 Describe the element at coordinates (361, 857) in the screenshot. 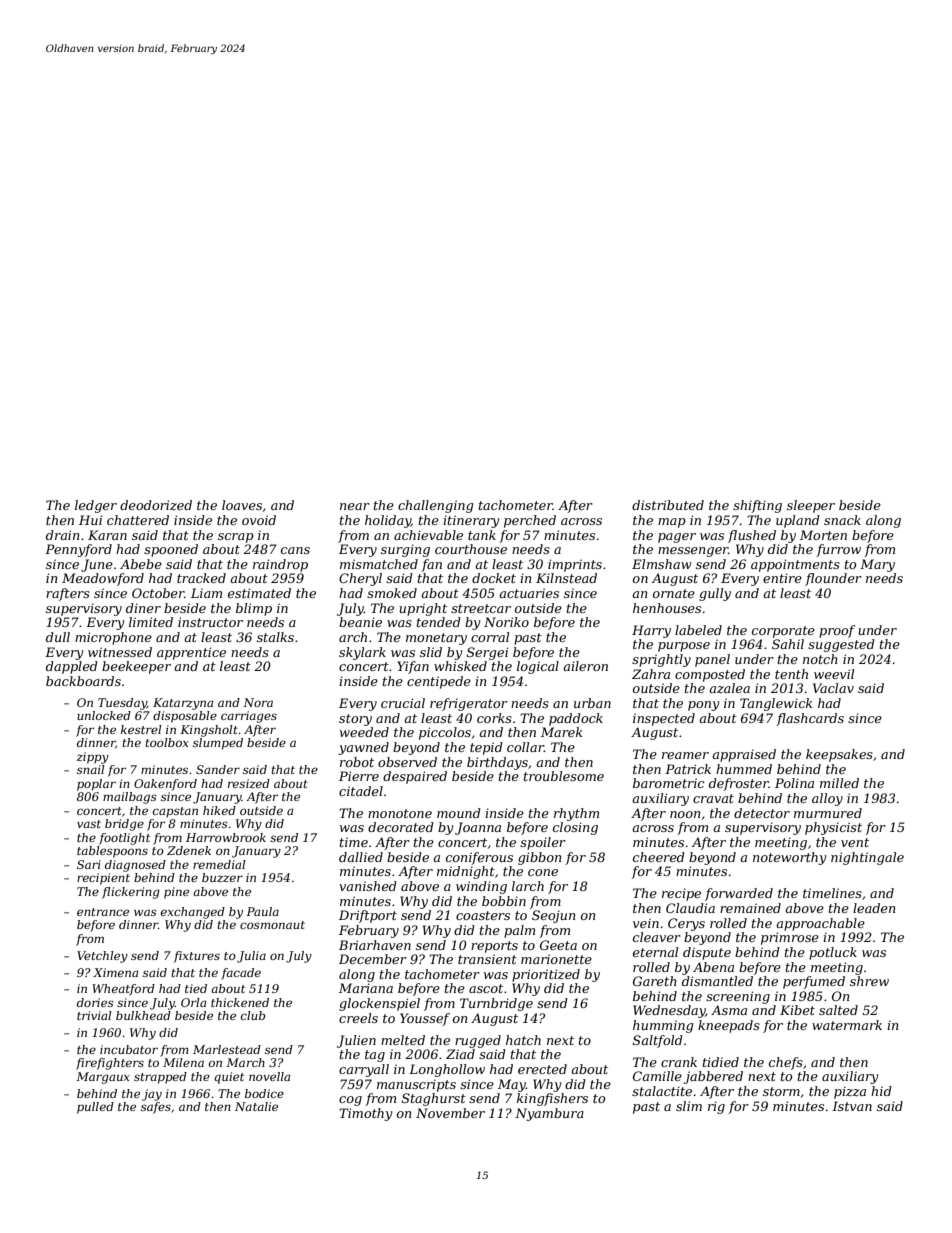

I see `dallied` at that location.
